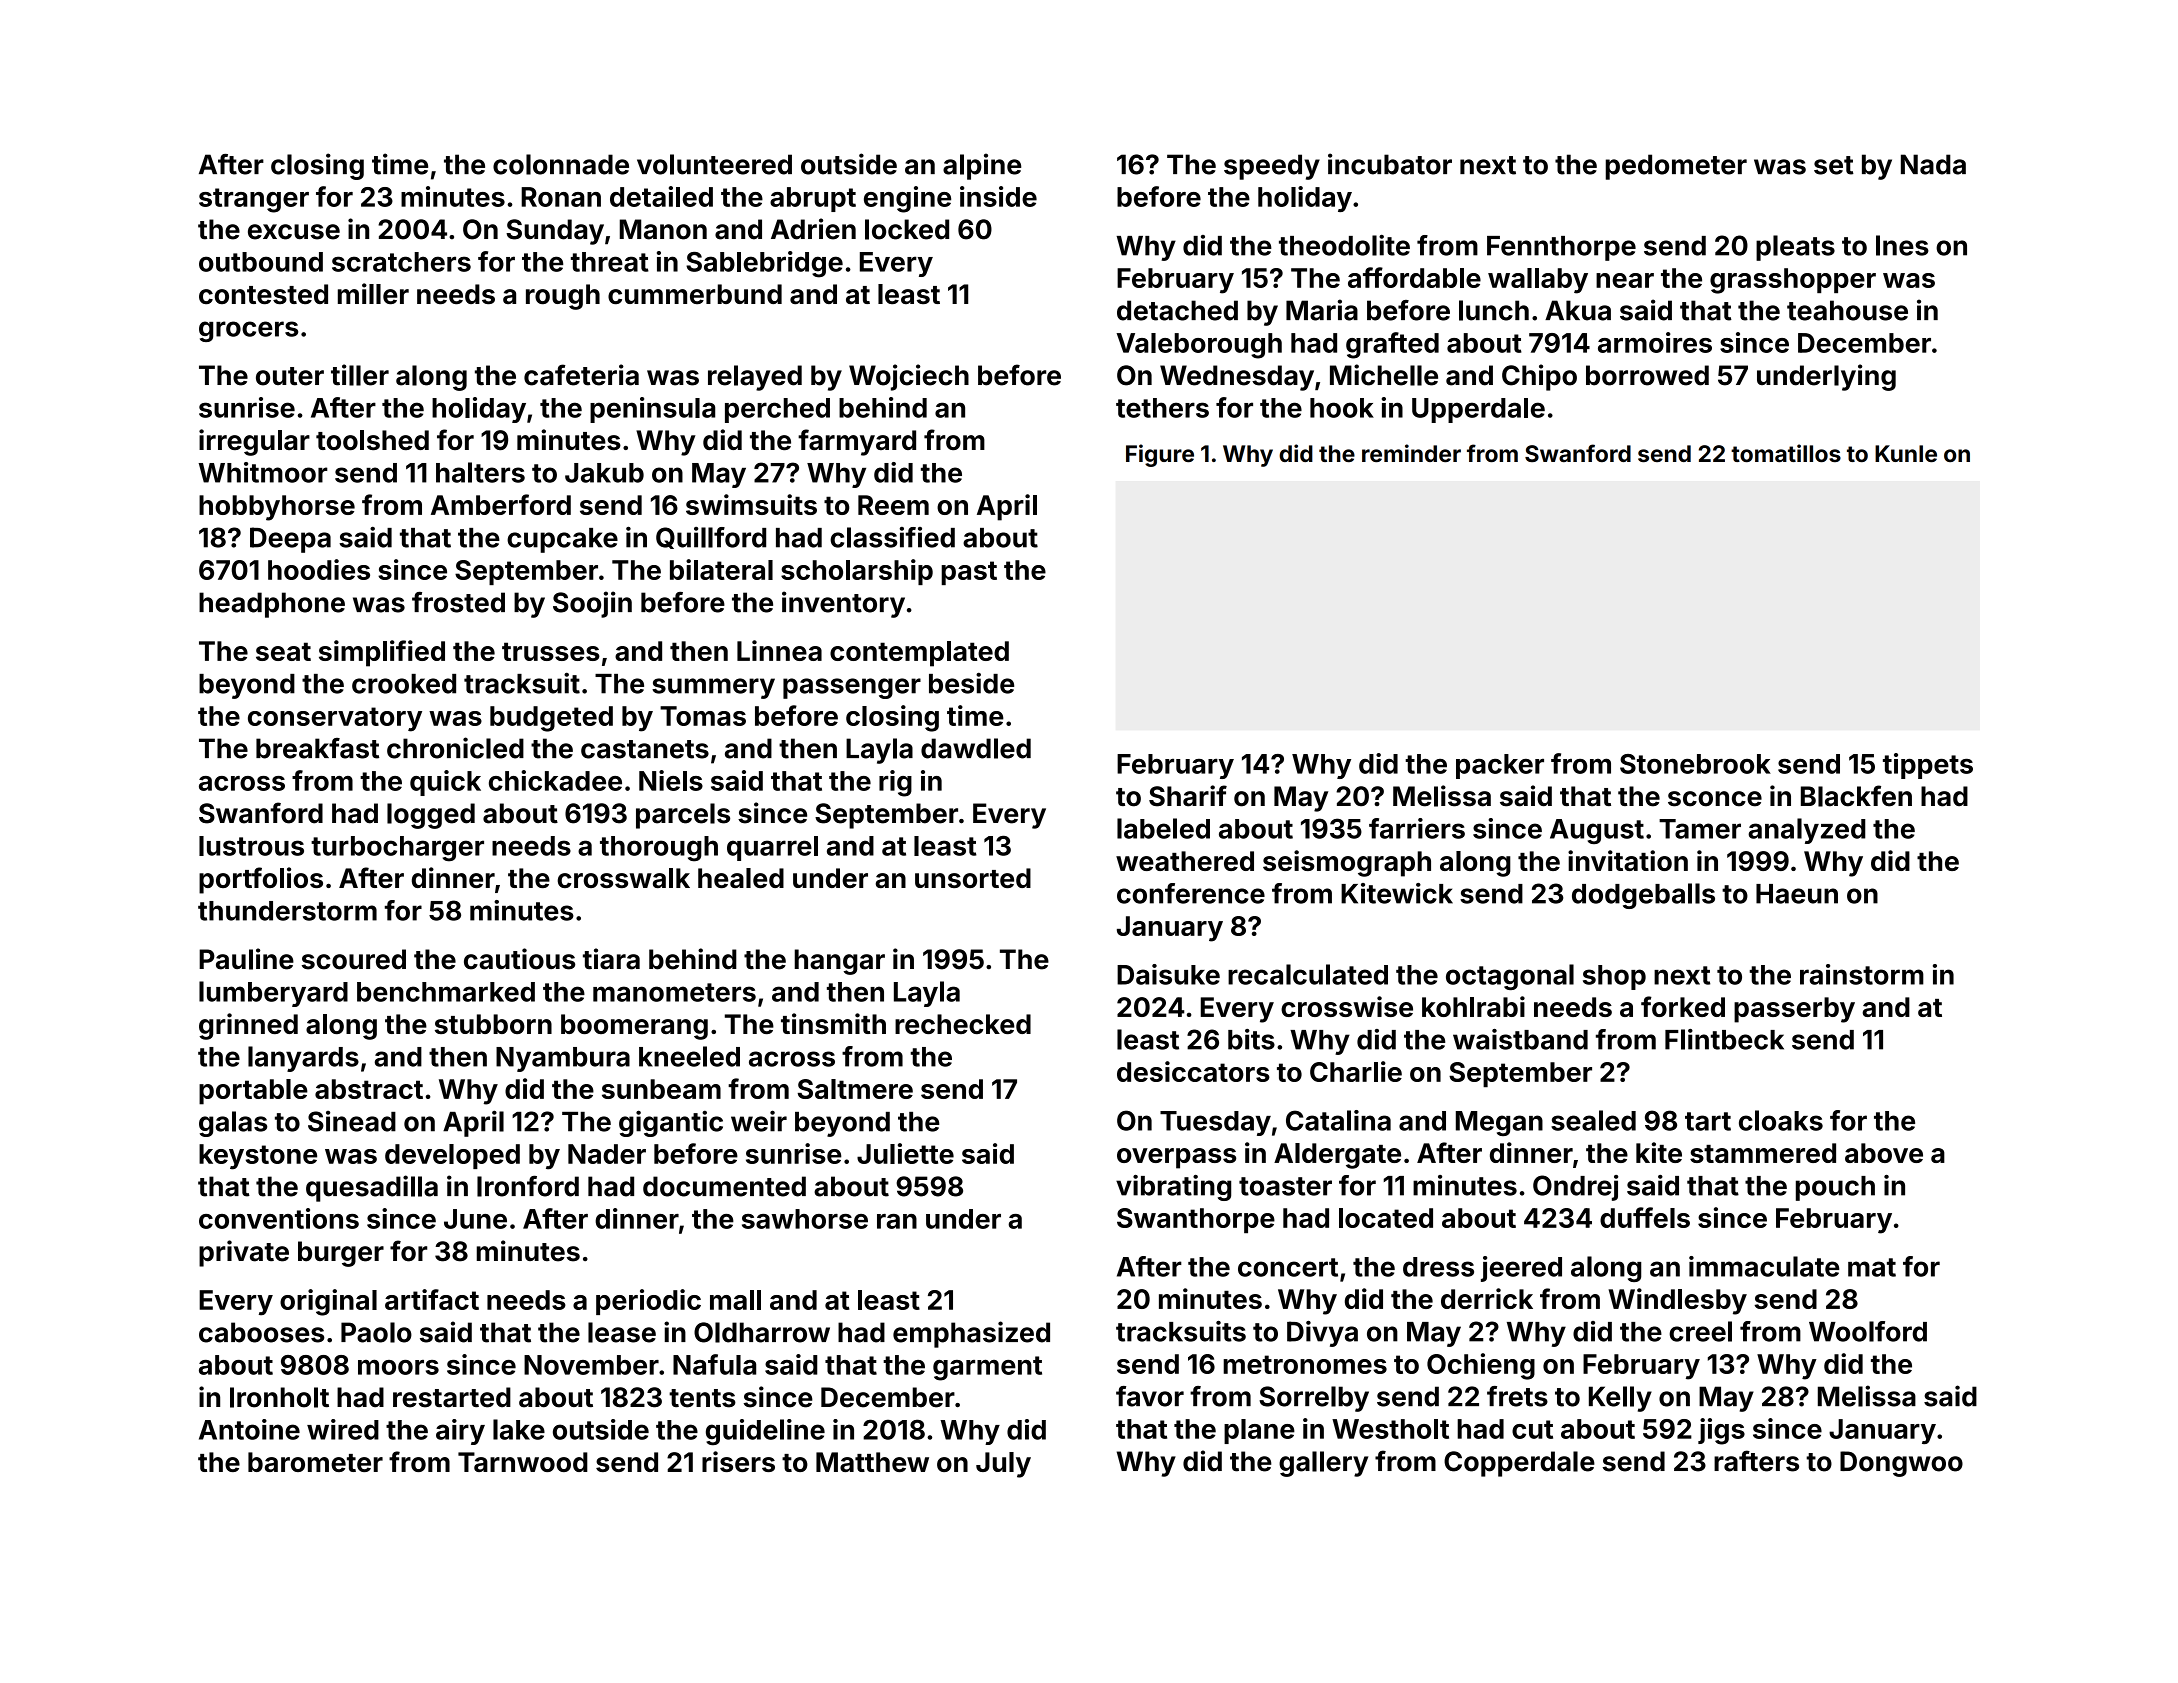 The image size is (2178, 1683). Describe the element at coordinates (1928, 766) in the document. I see `tippets` at that location.
